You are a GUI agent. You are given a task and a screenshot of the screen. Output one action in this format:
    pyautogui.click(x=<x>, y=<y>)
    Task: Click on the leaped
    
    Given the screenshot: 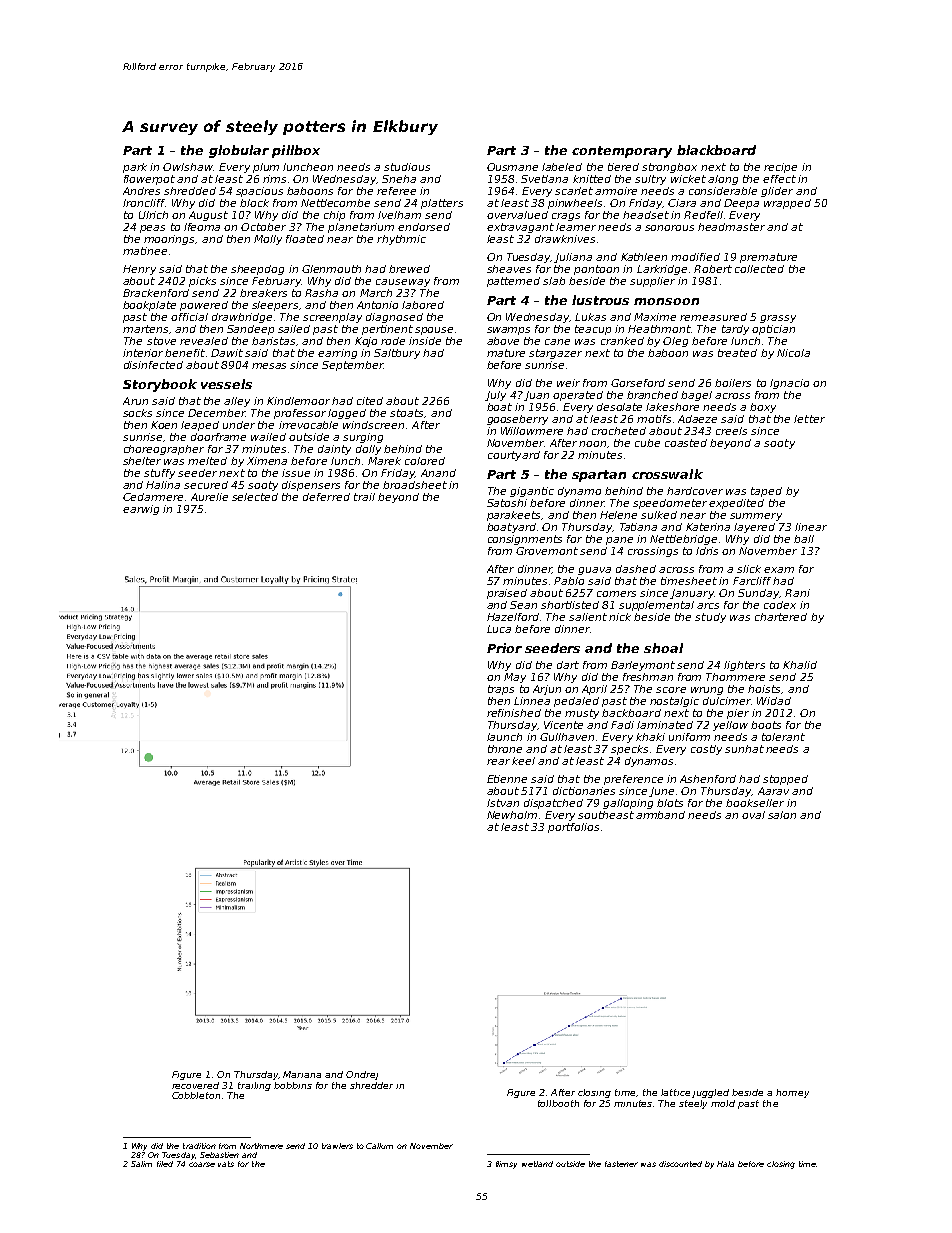 What is the action you would take?
    pyautogui.click(x=200, y=426)
